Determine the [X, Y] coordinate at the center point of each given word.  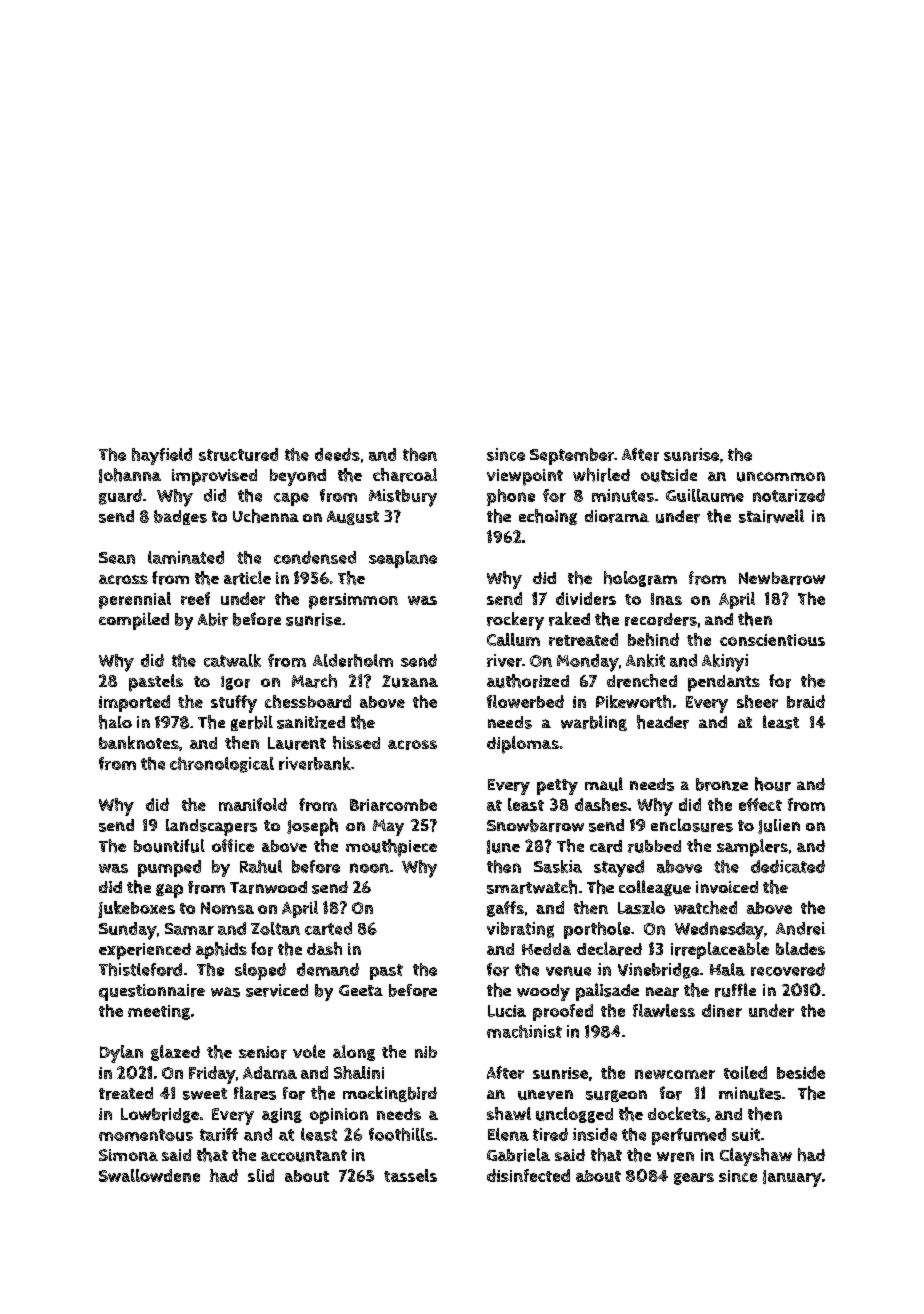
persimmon [353, 601]
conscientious [772, 640]
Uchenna [266, 516]
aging [282, 1115]
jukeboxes [136, 909]
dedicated [788, 866]
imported [134, 703]
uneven [545, 1095]
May [388, 827]
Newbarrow [782, 578]
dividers [586, 598]
